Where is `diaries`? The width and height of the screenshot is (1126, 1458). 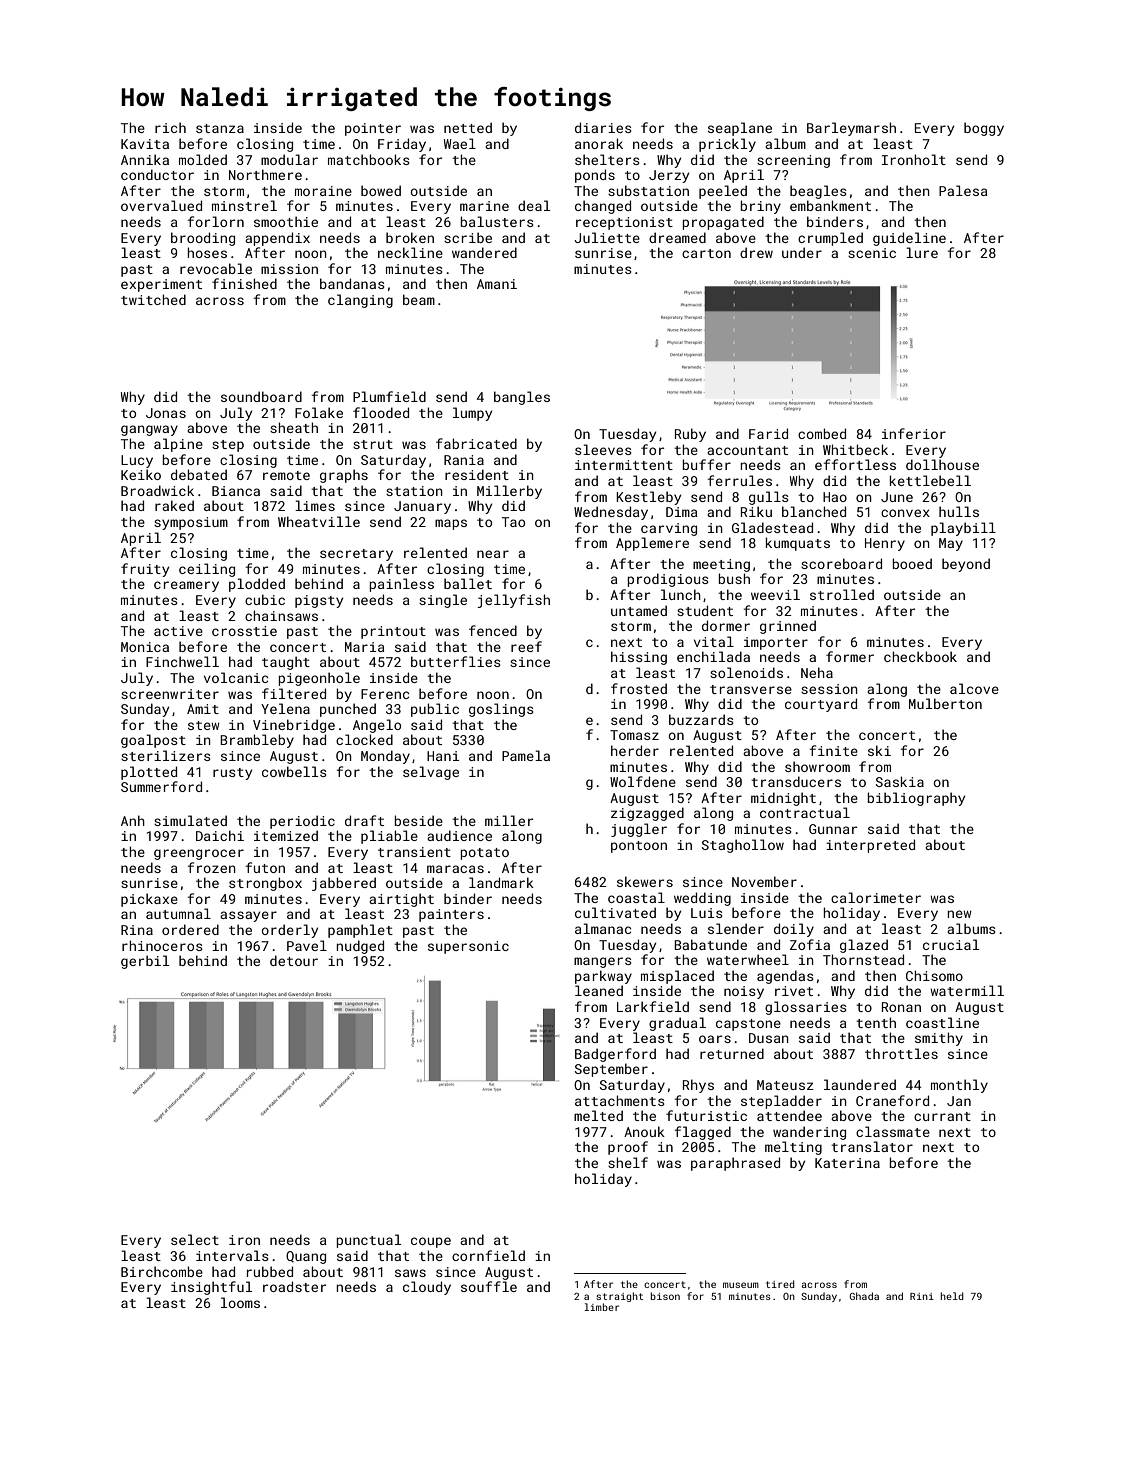 diaries is located at coordinates (603, 127).
